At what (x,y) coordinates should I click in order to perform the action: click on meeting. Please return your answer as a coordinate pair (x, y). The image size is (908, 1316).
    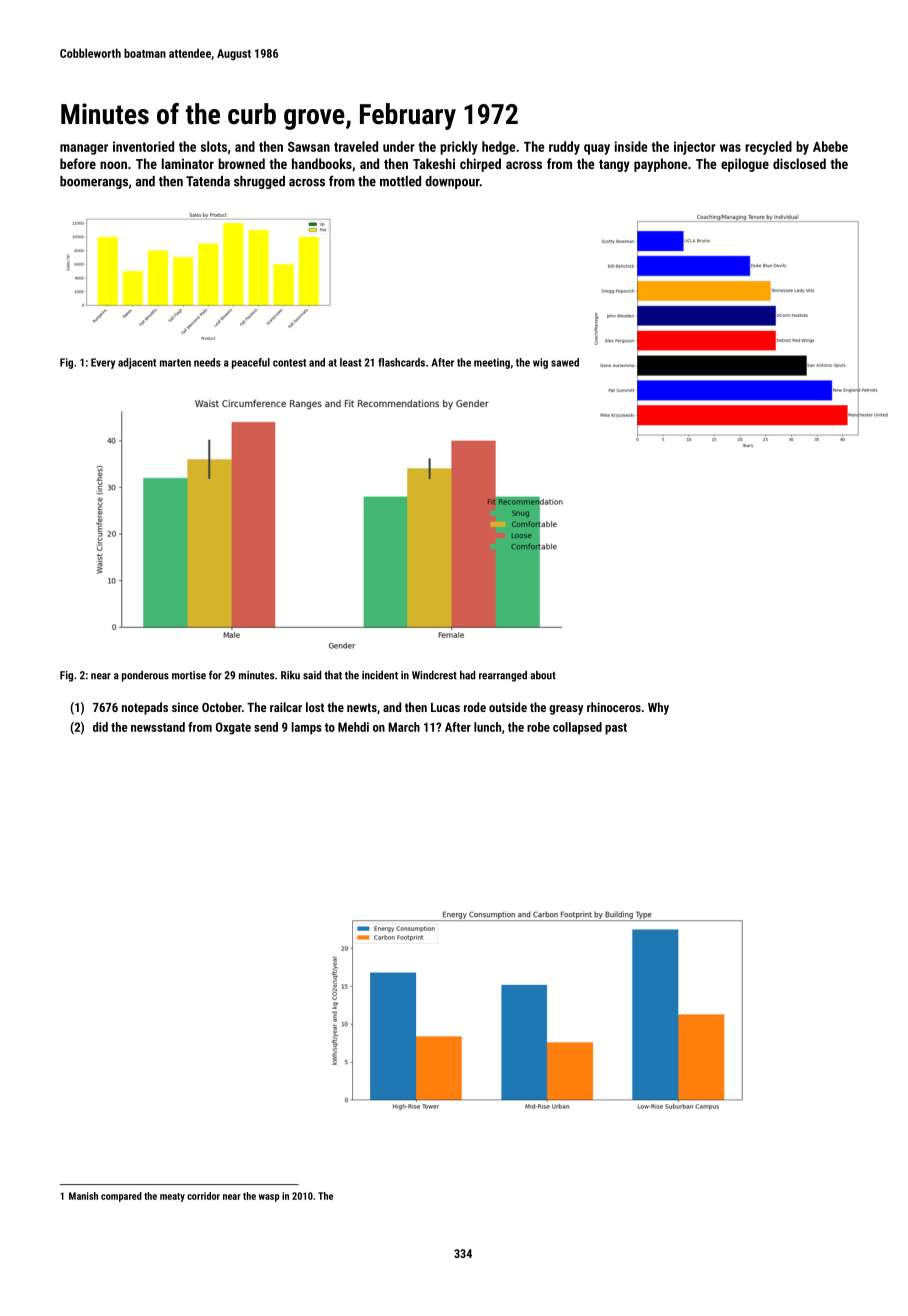
    Looking at the image, I should click on (492, 363).
